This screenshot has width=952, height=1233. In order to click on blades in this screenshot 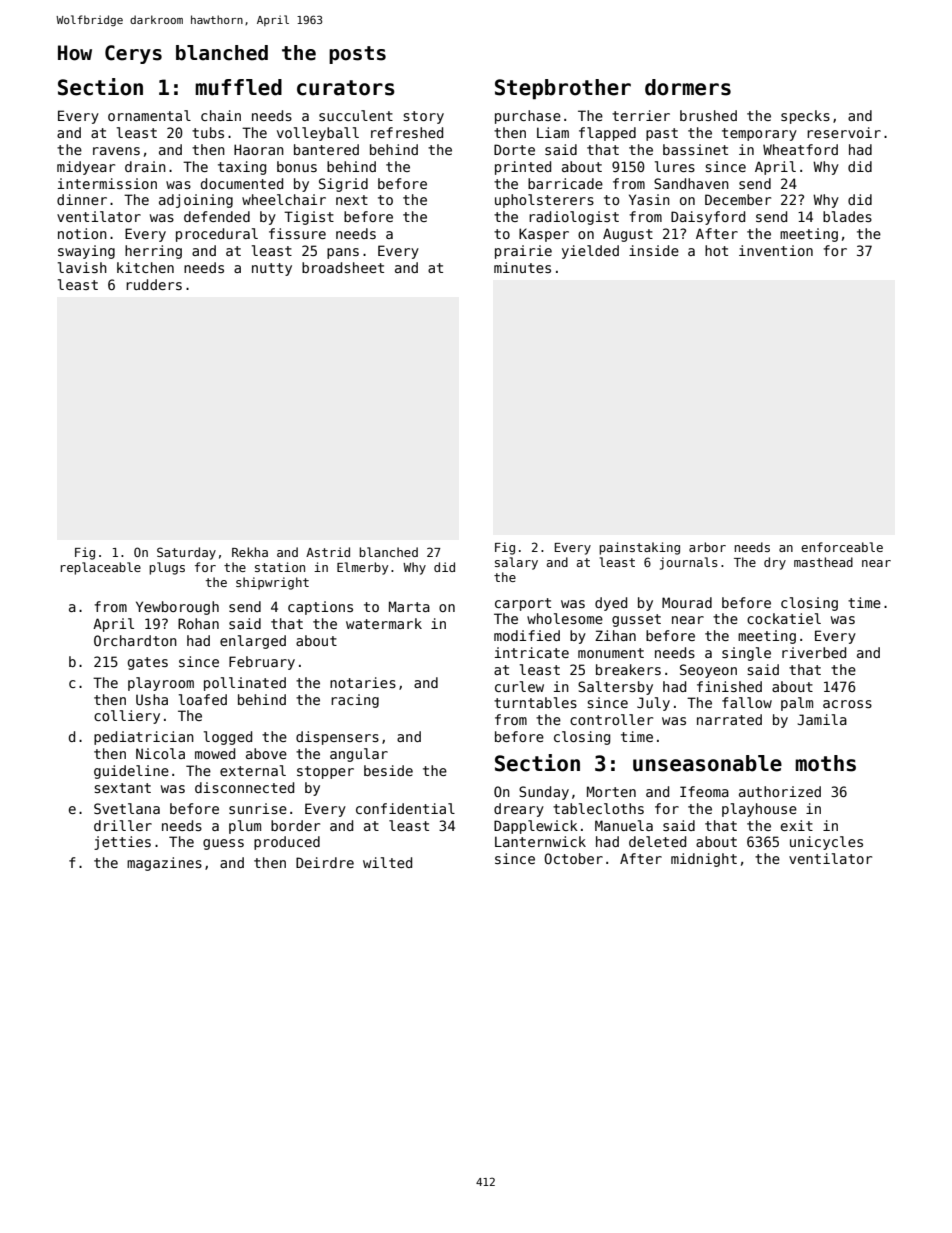, I will do `click(847, 216)`.
